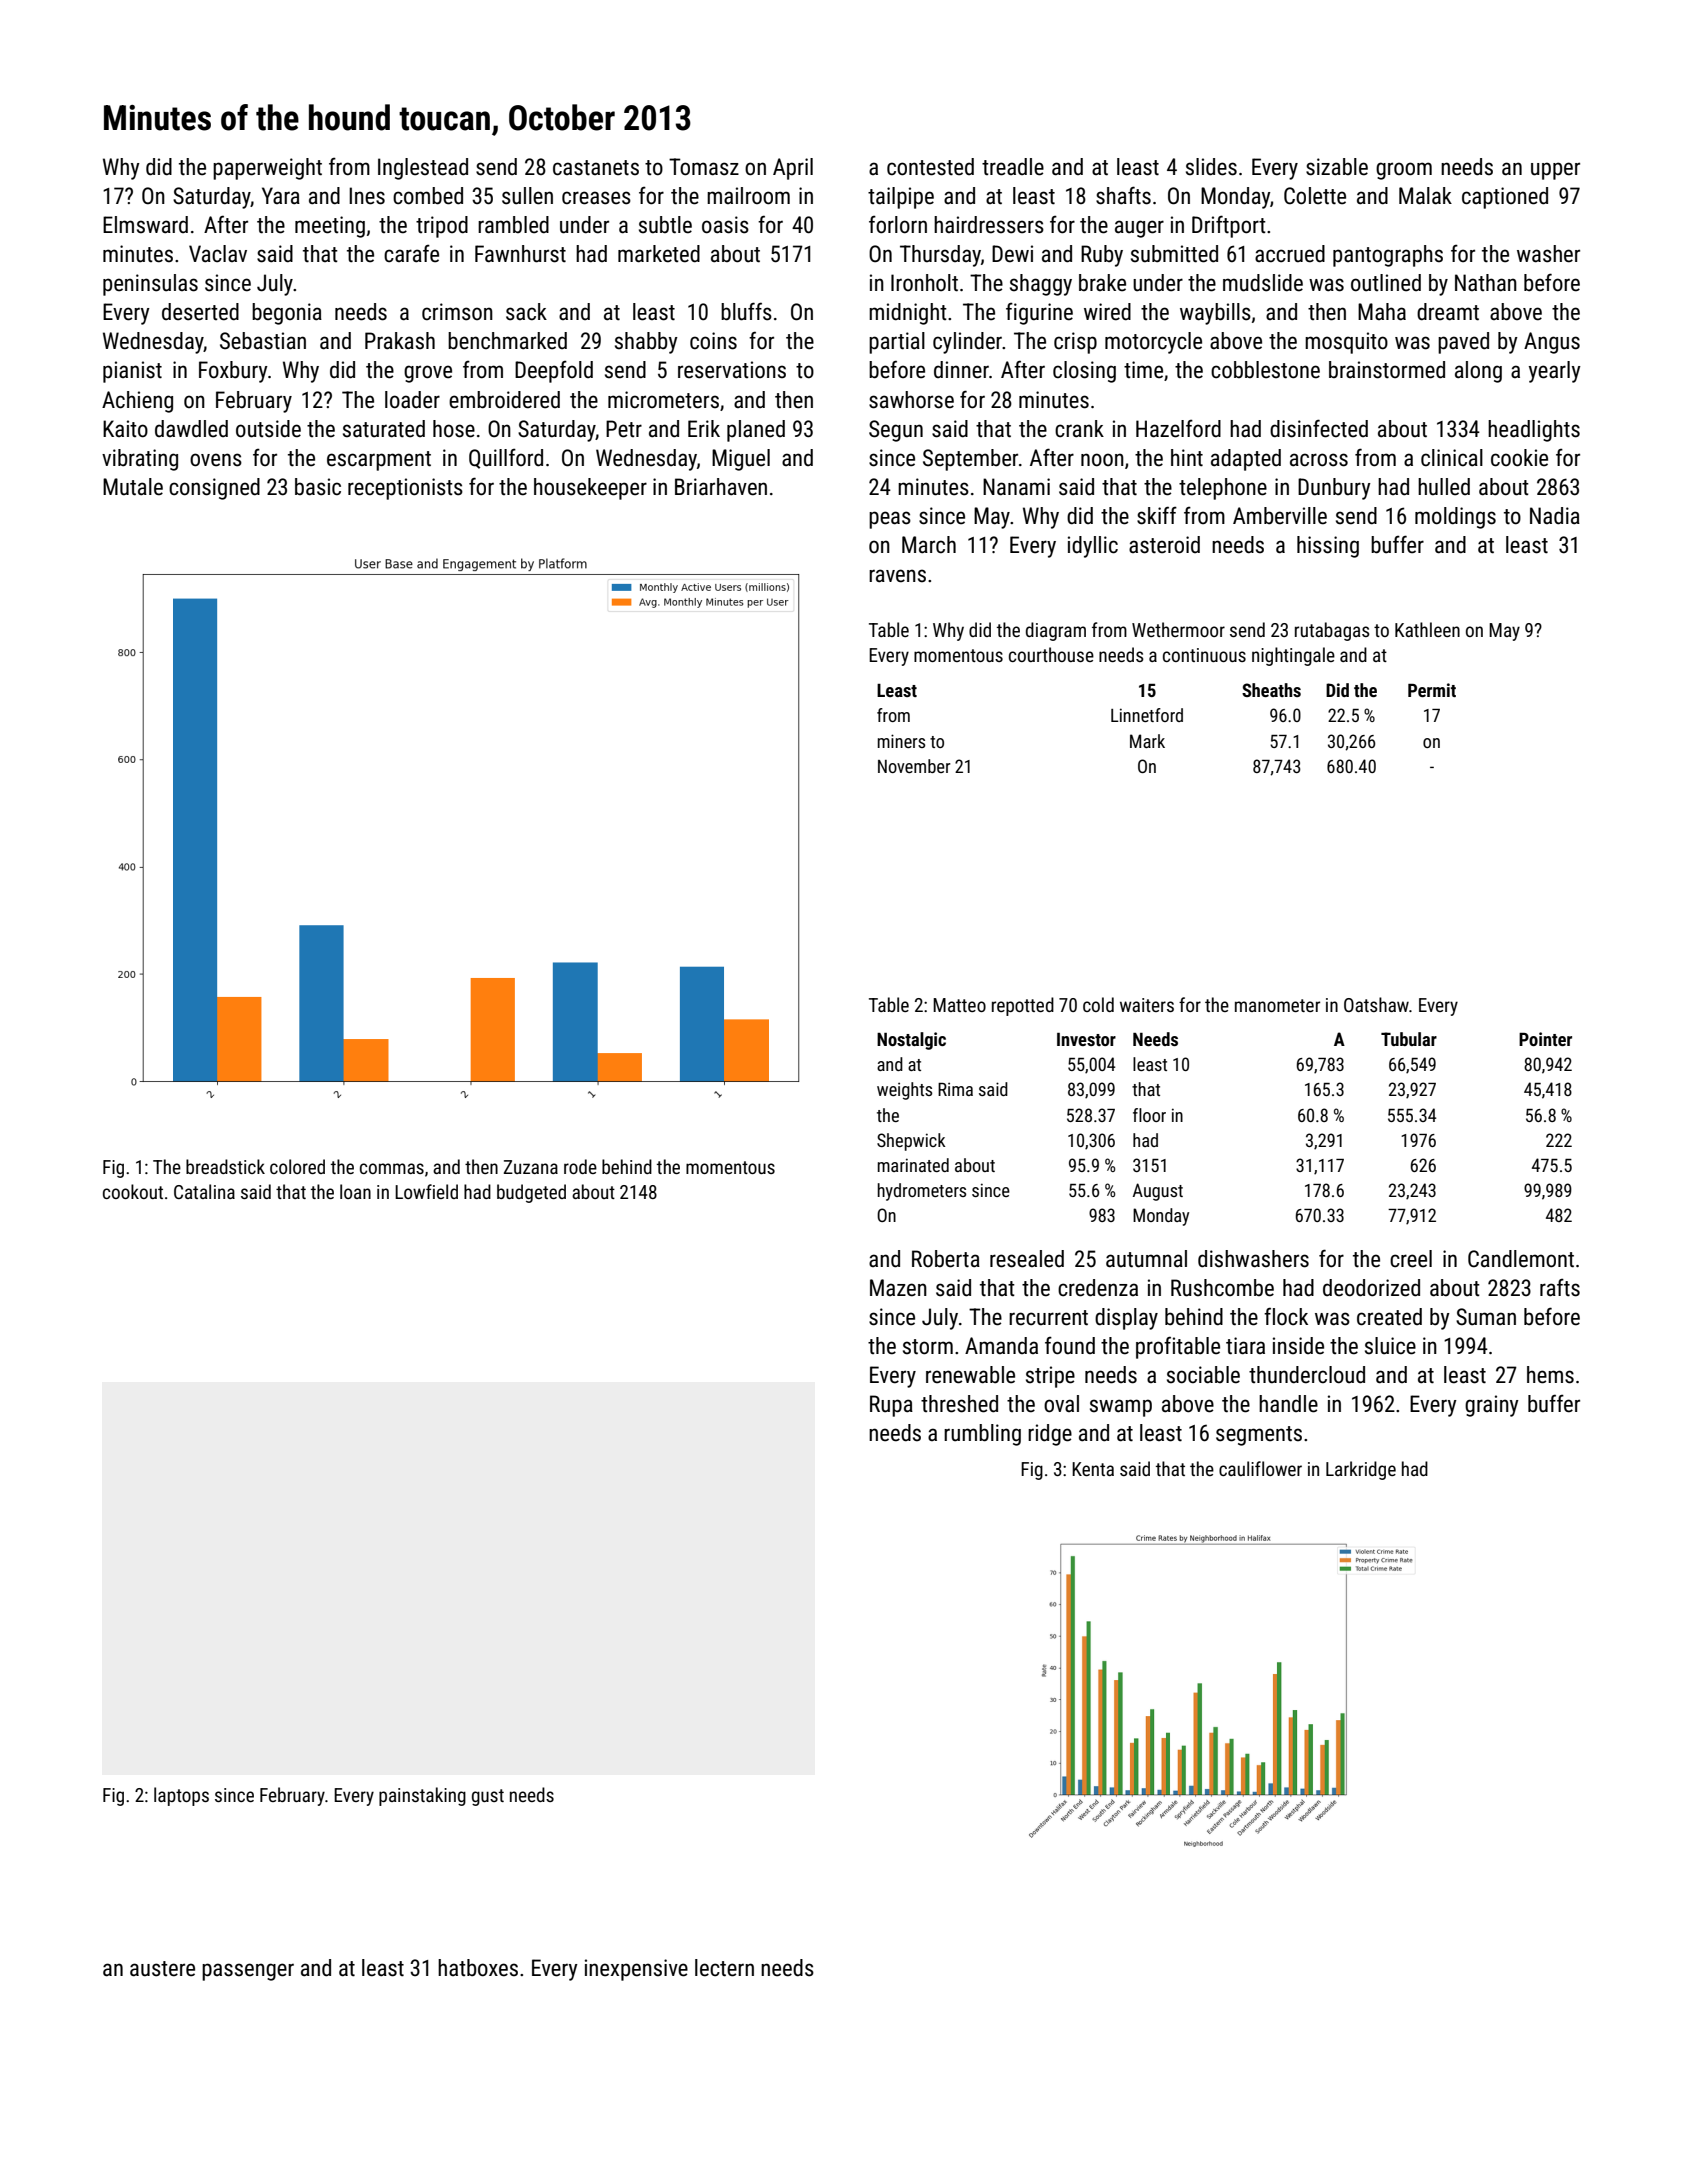 This page has width=1683, height=2178. I want to click on groom, so click(1404, 171).
